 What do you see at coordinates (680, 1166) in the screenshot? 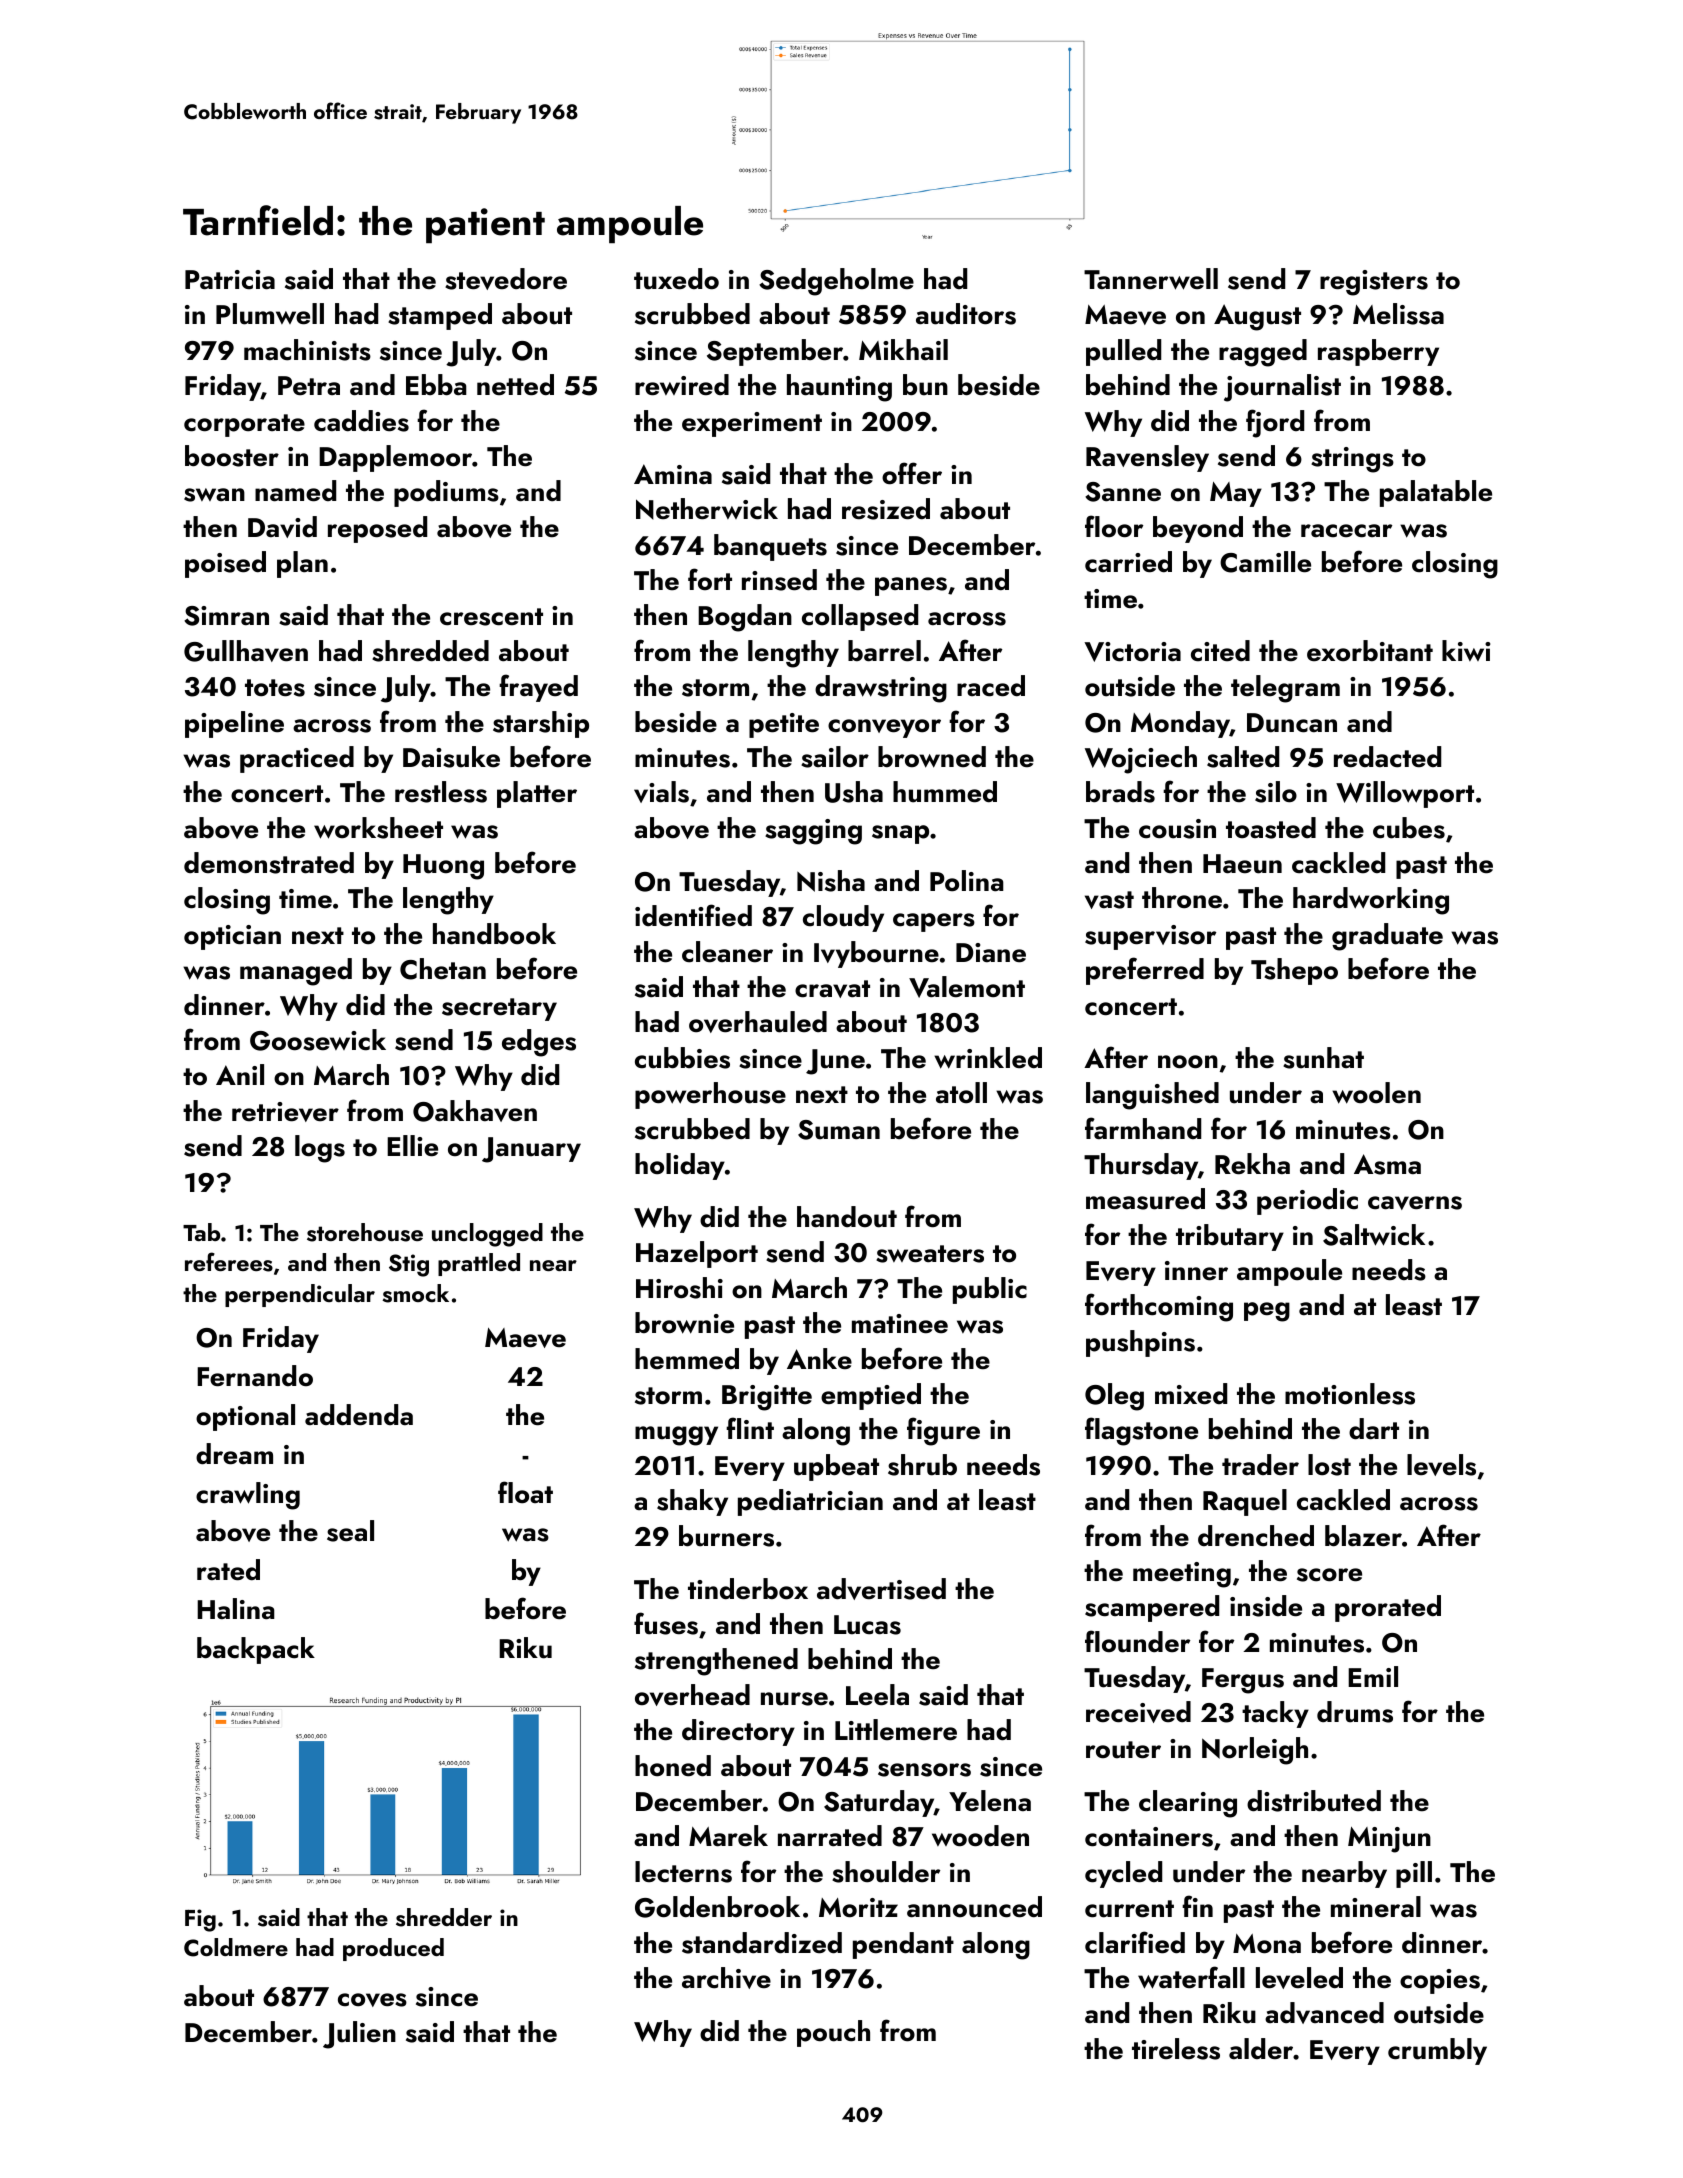
I see `holiday` at bounding box center [680, 1166].
